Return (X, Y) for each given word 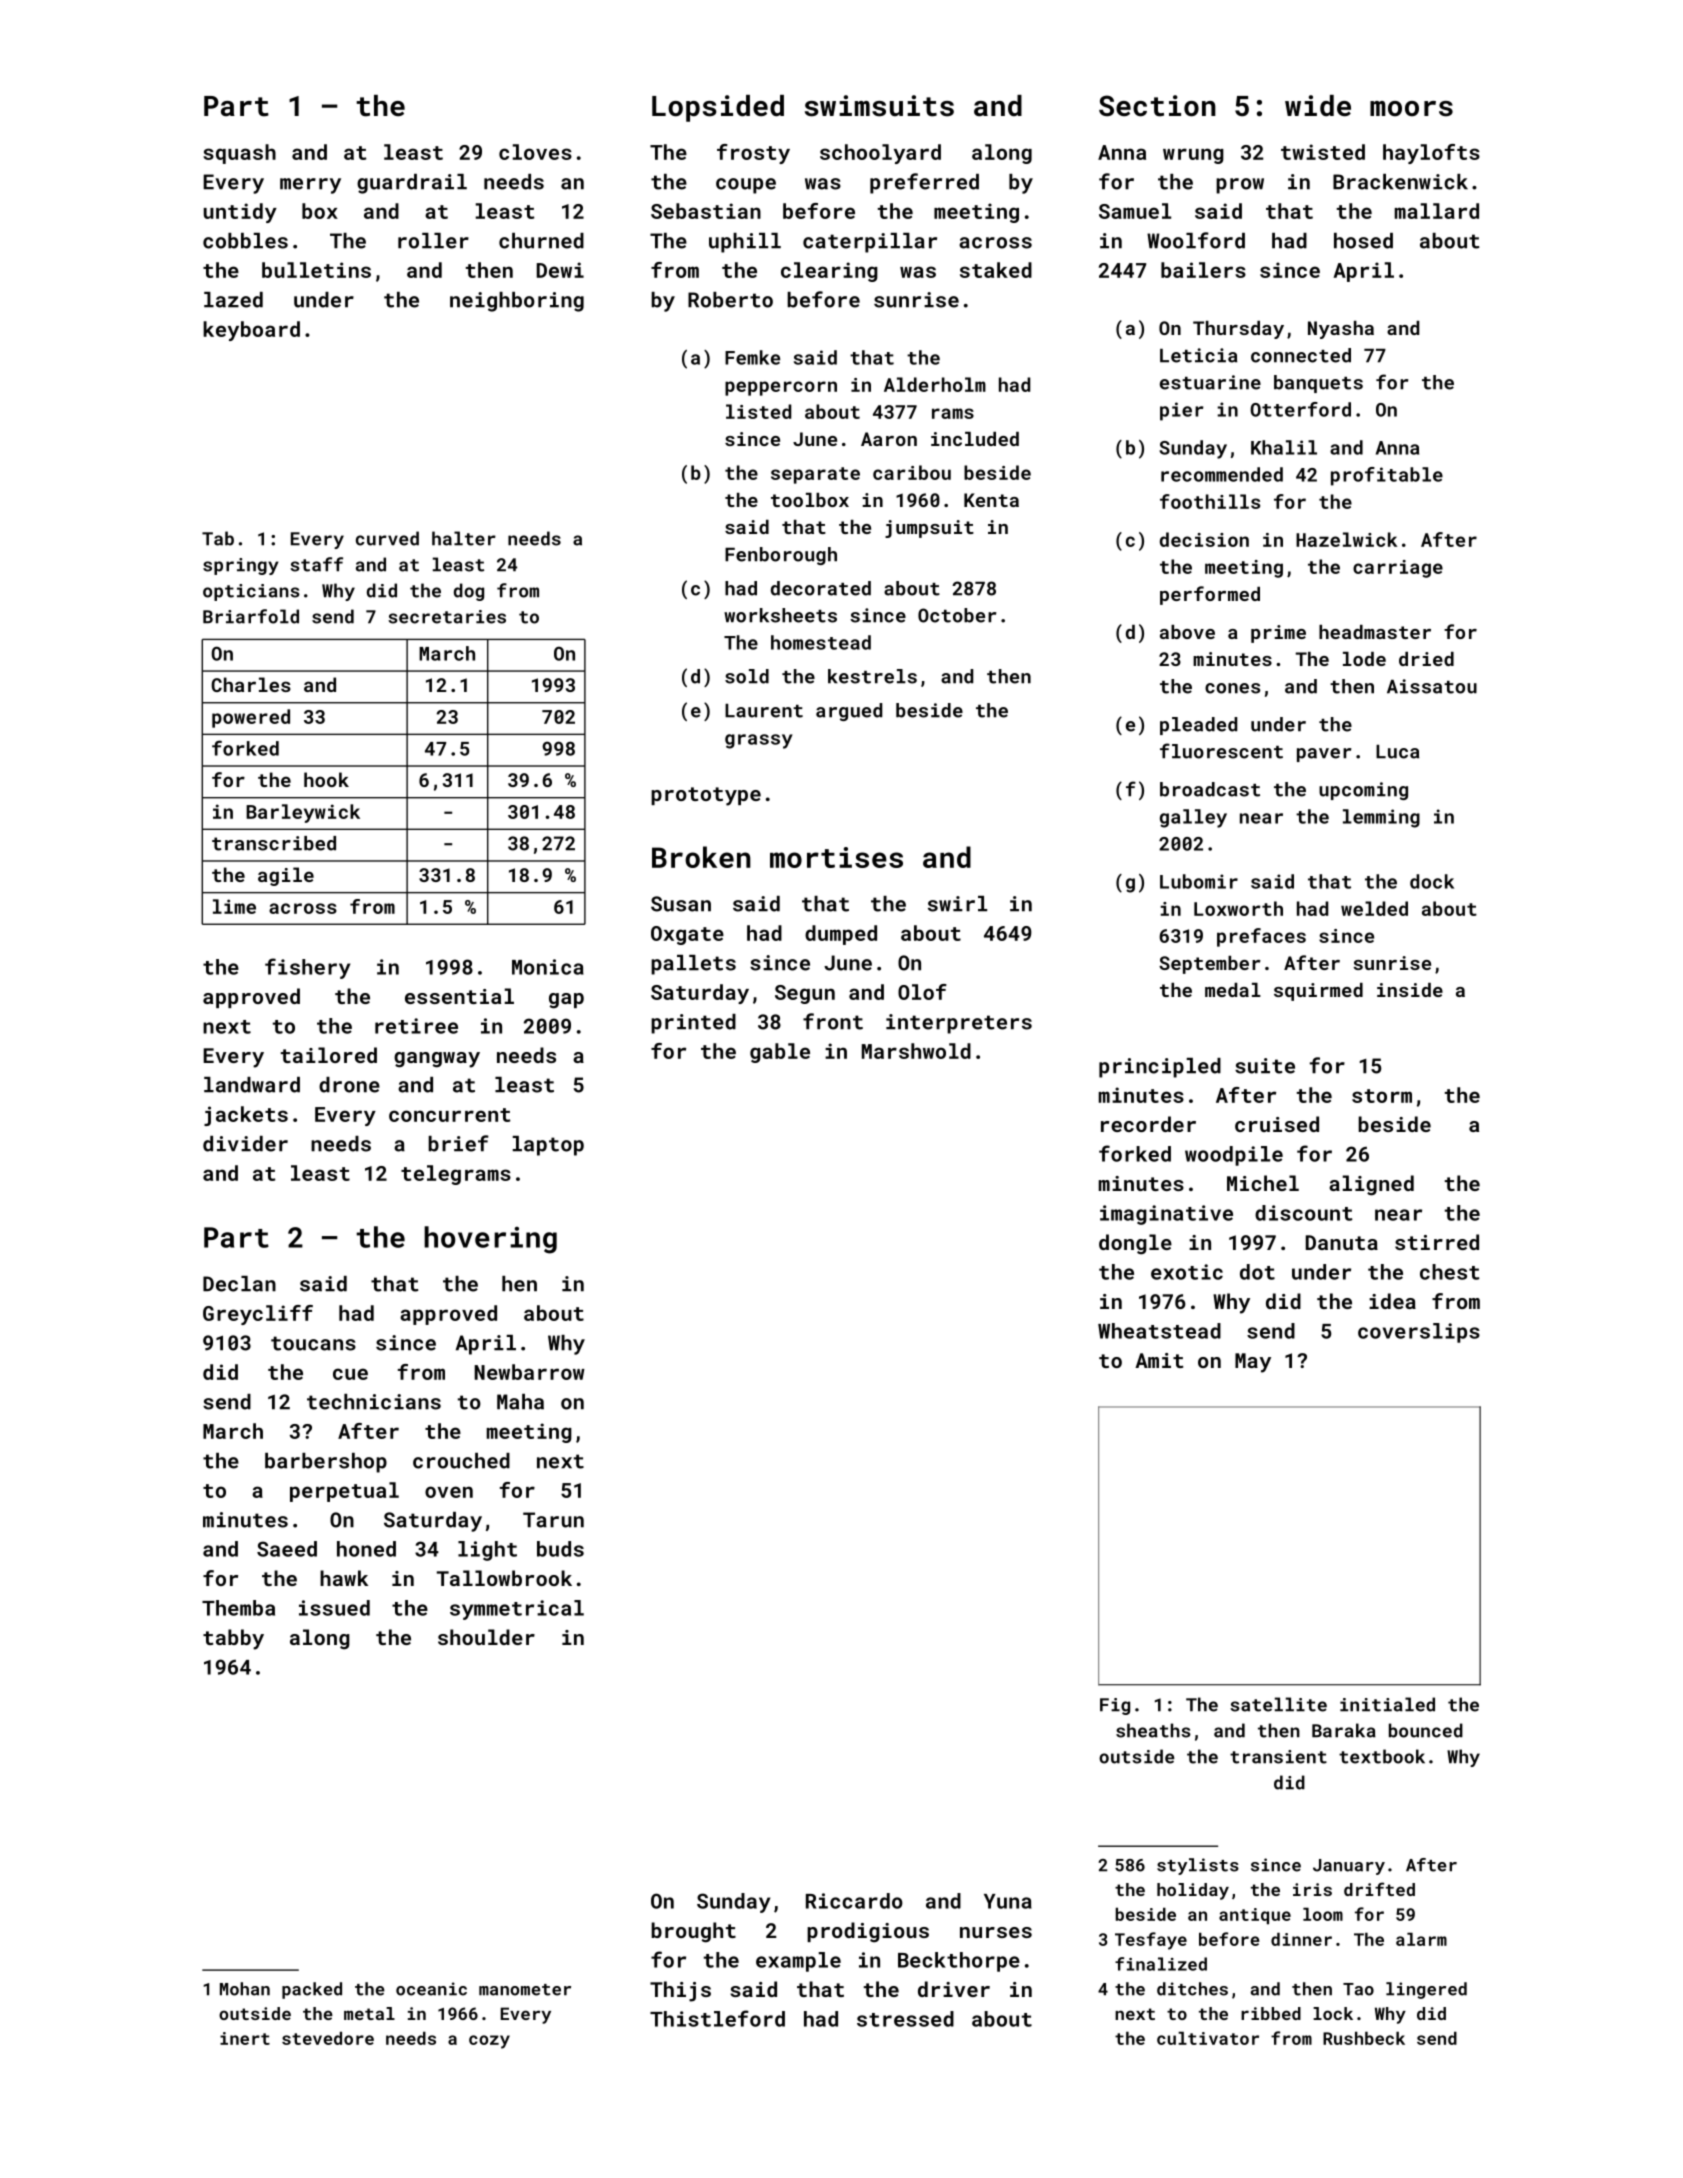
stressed (905, 2019)
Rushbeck (1364, 2038)
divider (245, 1144)
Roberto (730, 300)
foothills (1210, 501)
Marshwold (916, 1051)
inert (245, 2038)
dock (1432, 881)
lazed (233, 300)
